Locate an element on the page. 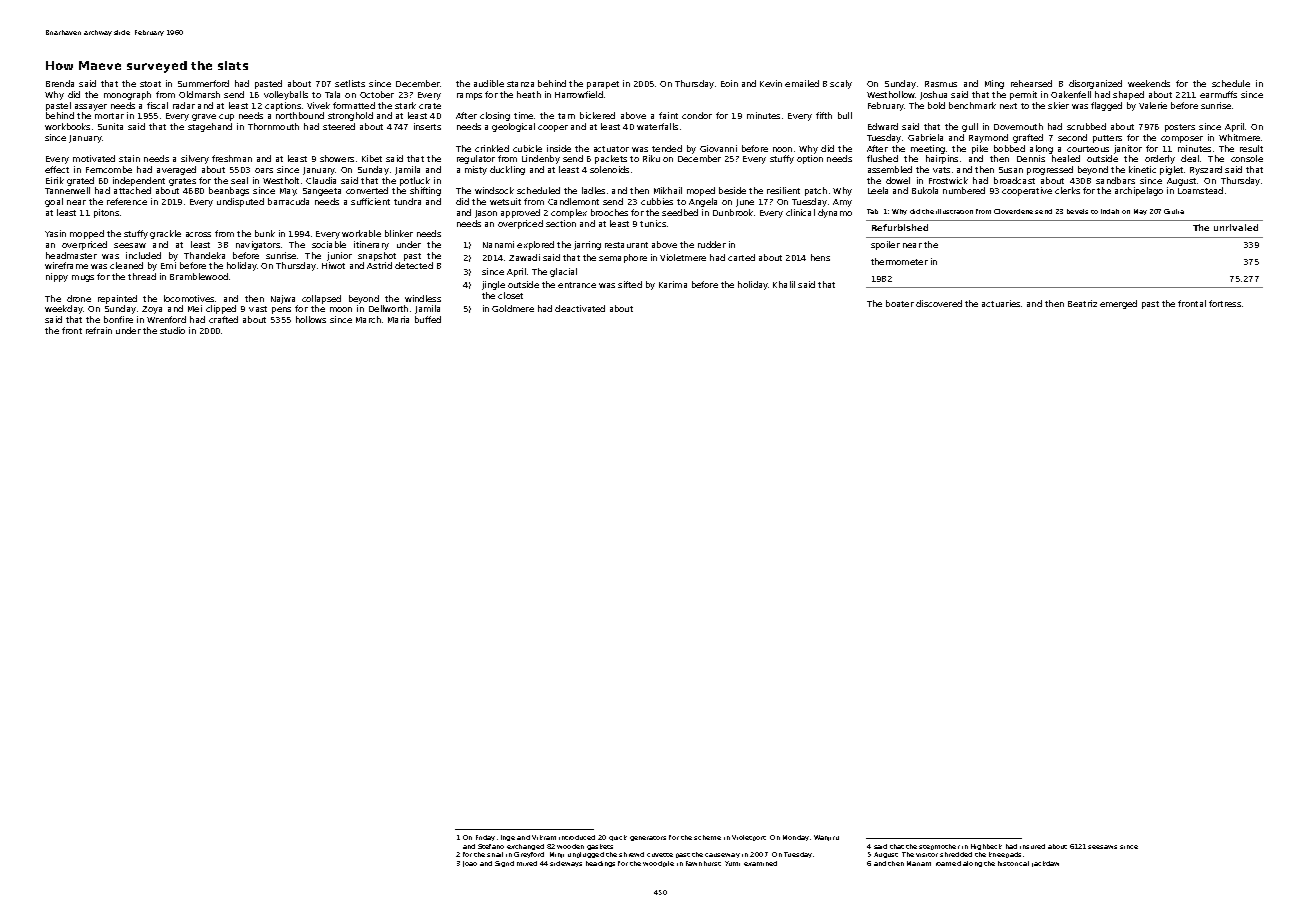 Image resolution: width=1308 pixels, height=924 pixels. studio is located at coordinates (172, 330).
